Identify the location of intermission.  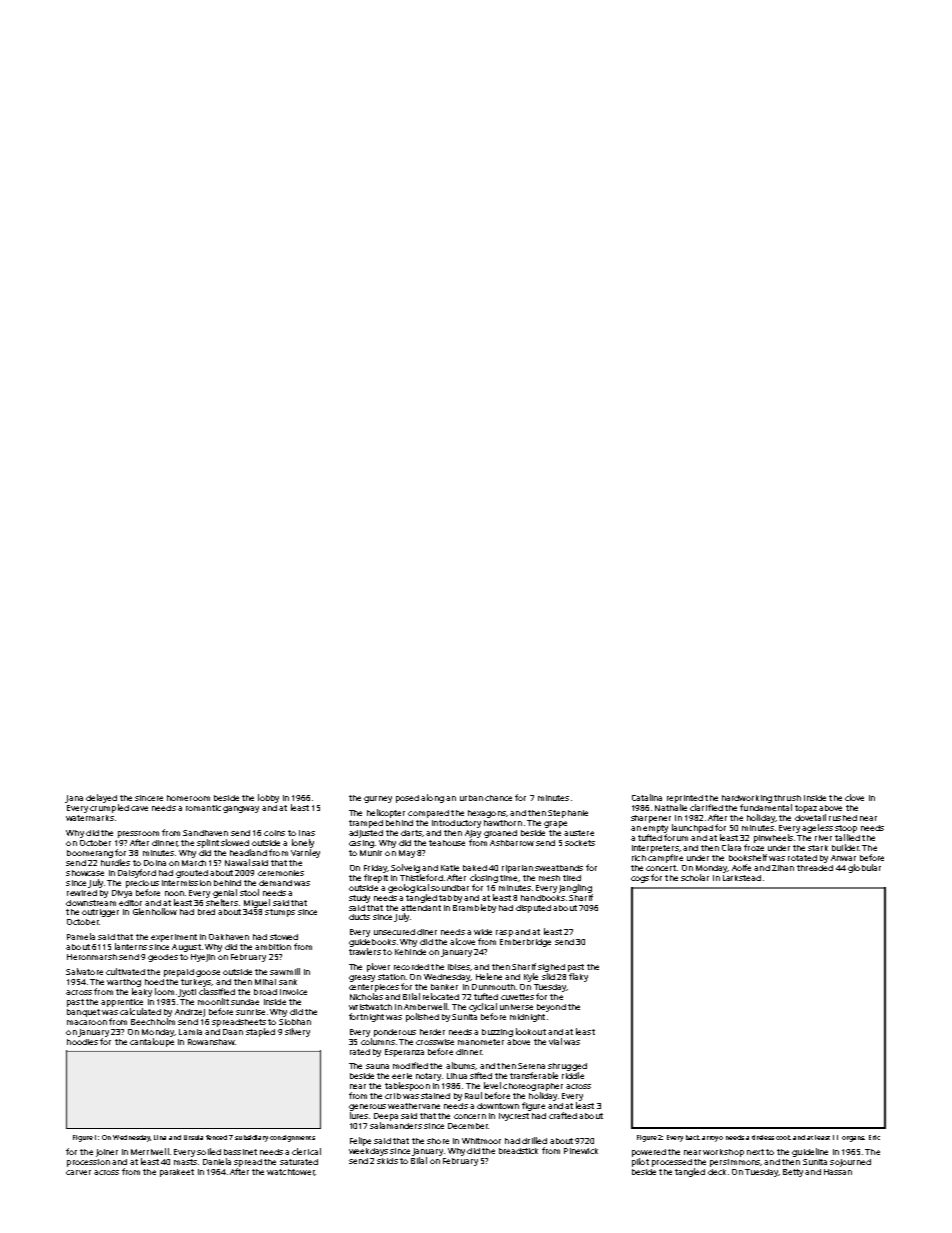
(186, 883).
